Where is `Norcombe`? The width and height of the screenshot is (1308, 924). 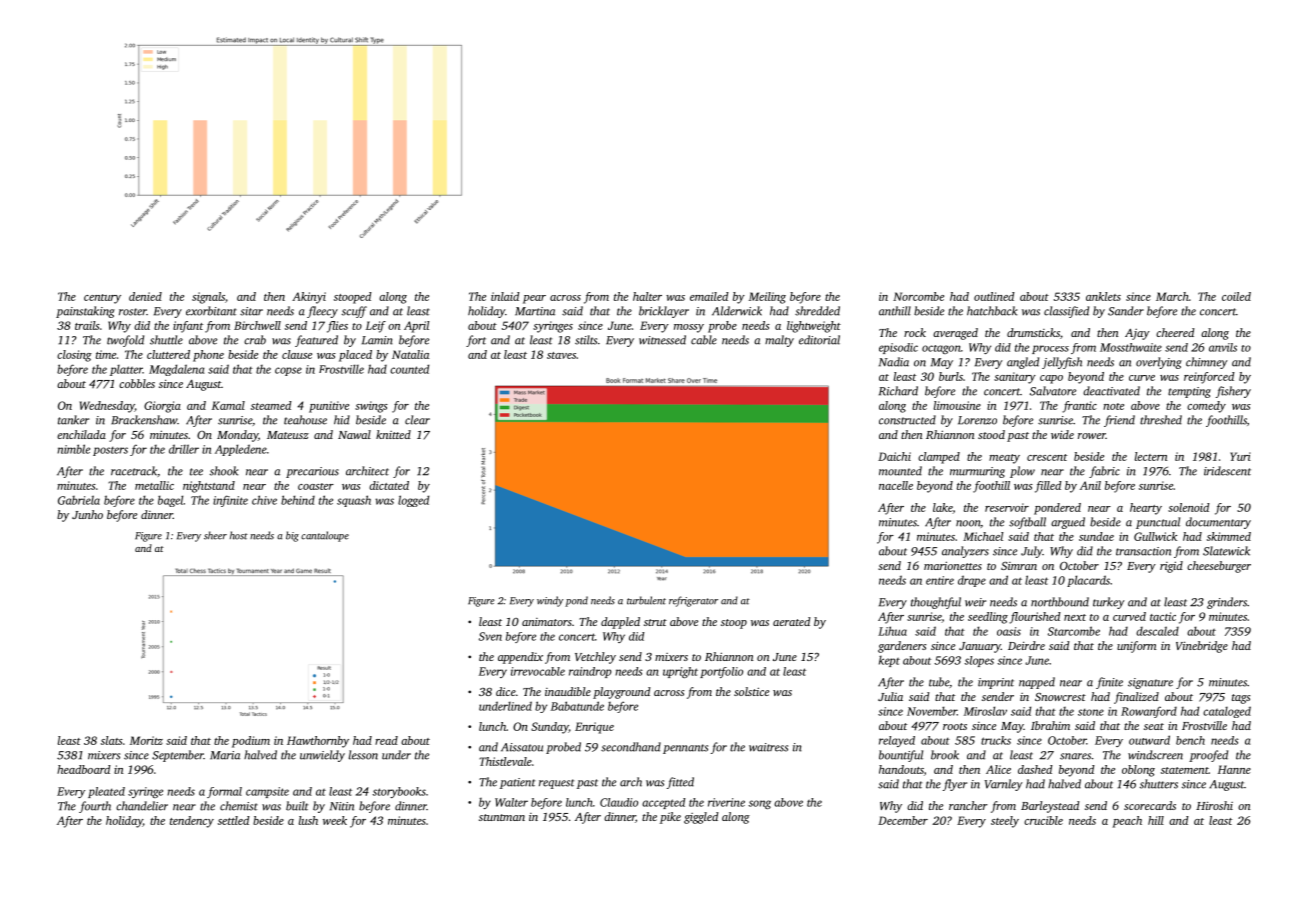
Norcombe is located at coordinates (918, 296).
